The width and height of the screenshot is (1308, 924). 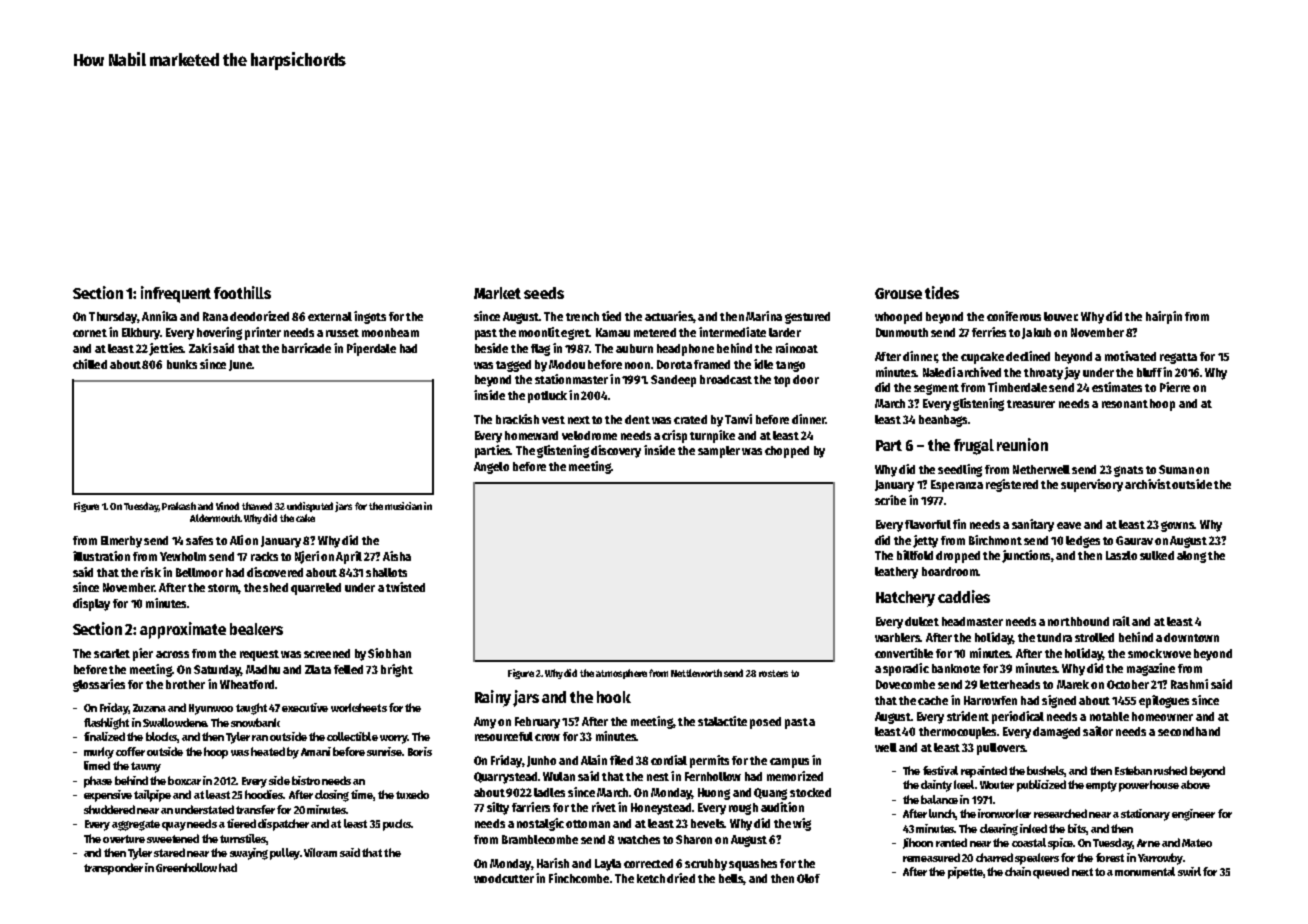 I want to click on swirl, so click(x=1189, y=871).
